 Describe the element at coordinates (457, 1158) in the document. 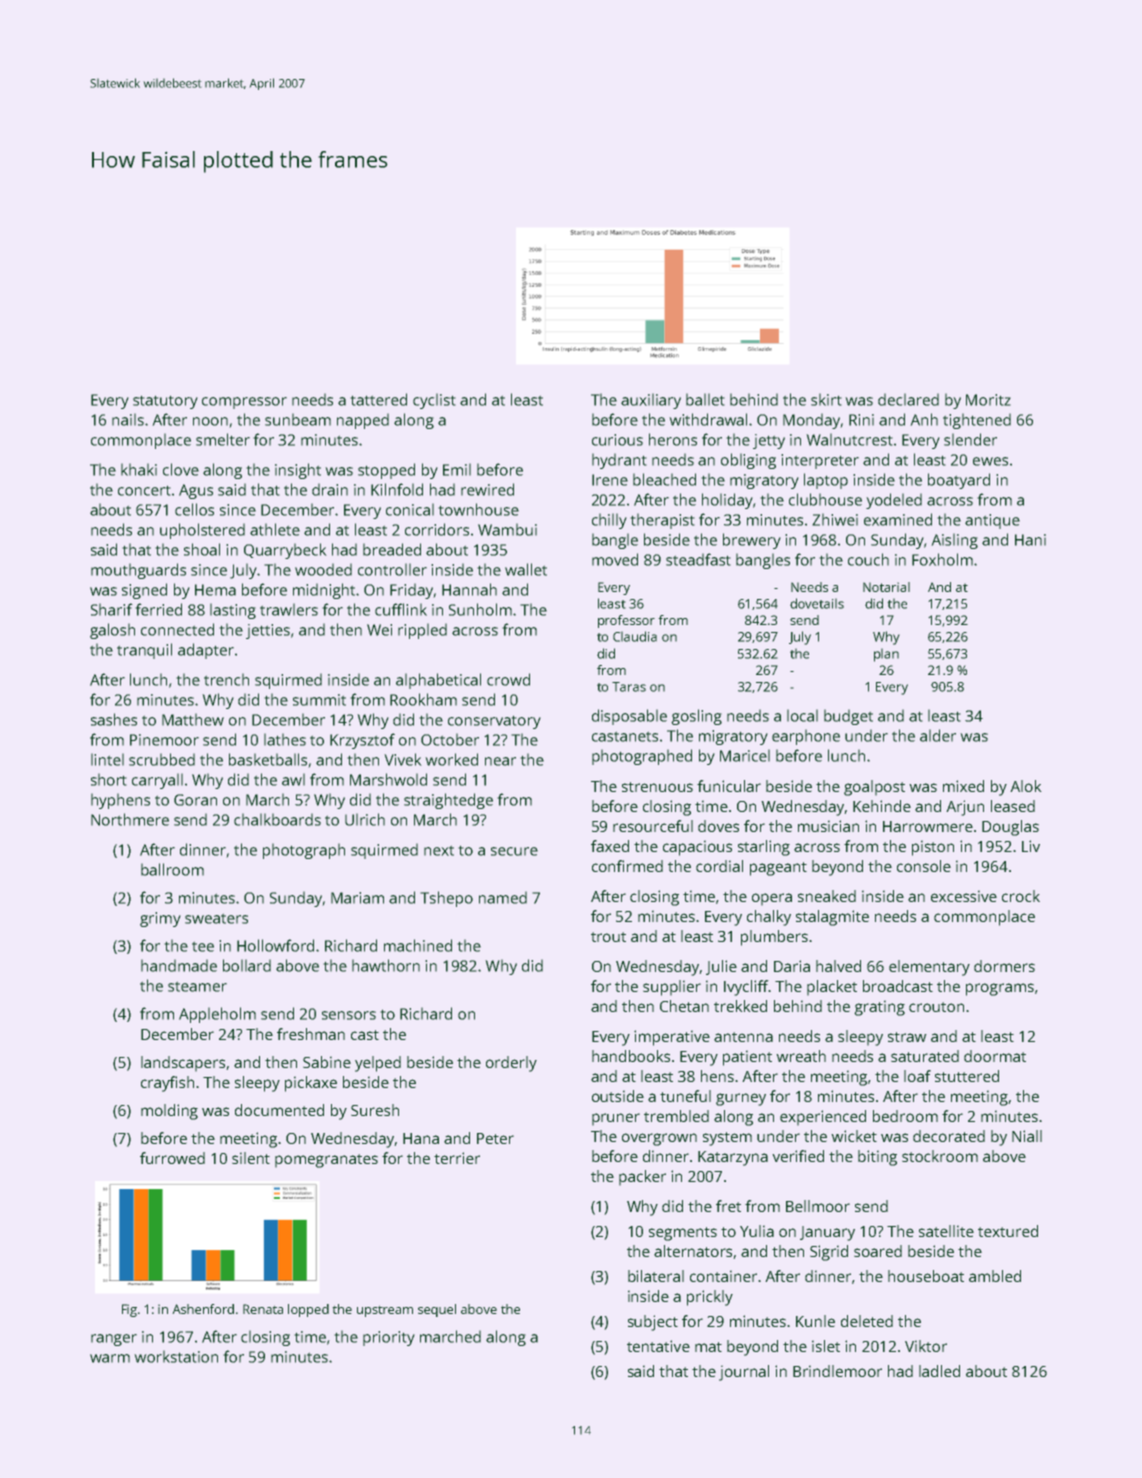

I see `terrier` at that location.
